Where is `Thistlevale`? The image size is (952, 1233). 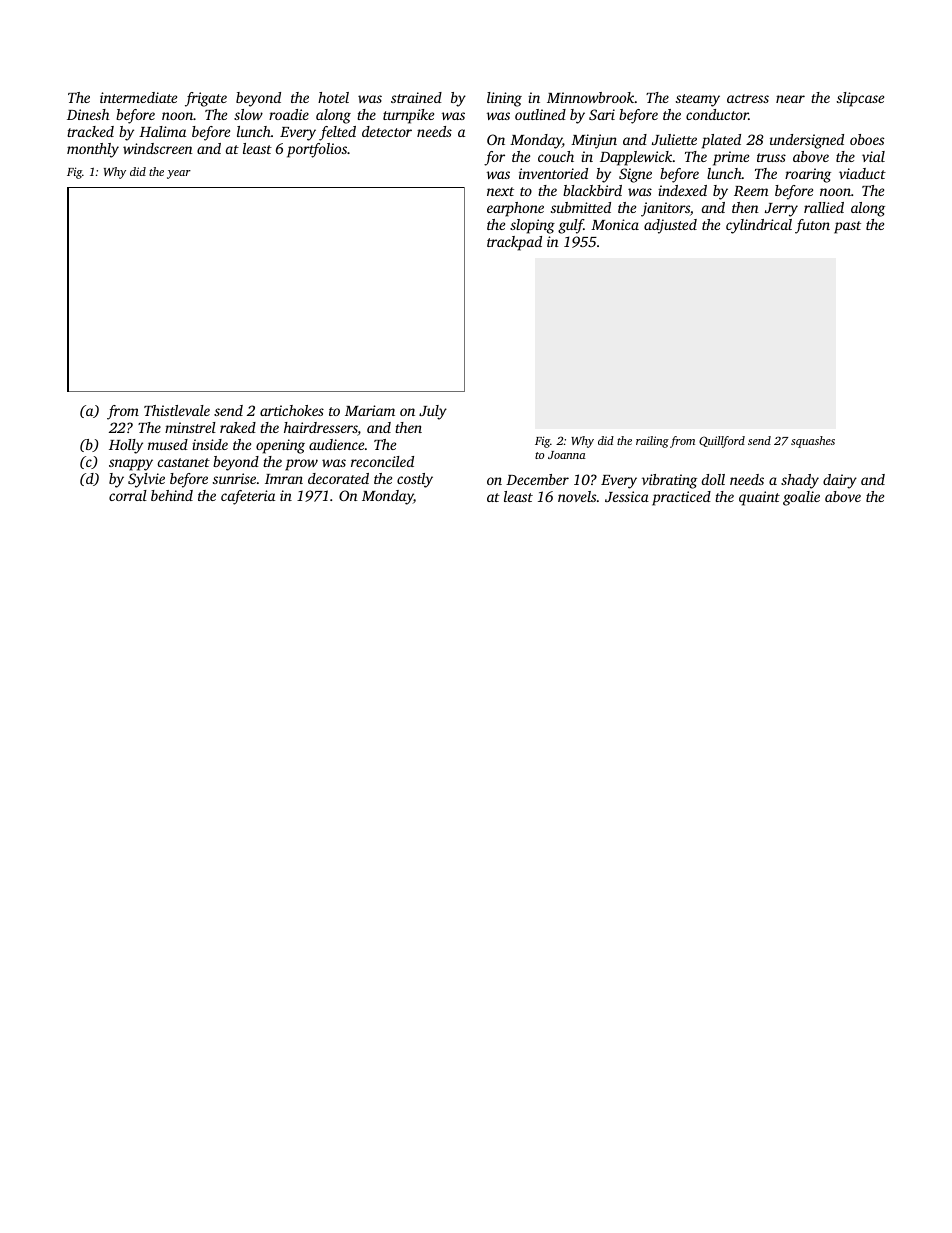 Thistlevale is located at coordinates (177, 410).
